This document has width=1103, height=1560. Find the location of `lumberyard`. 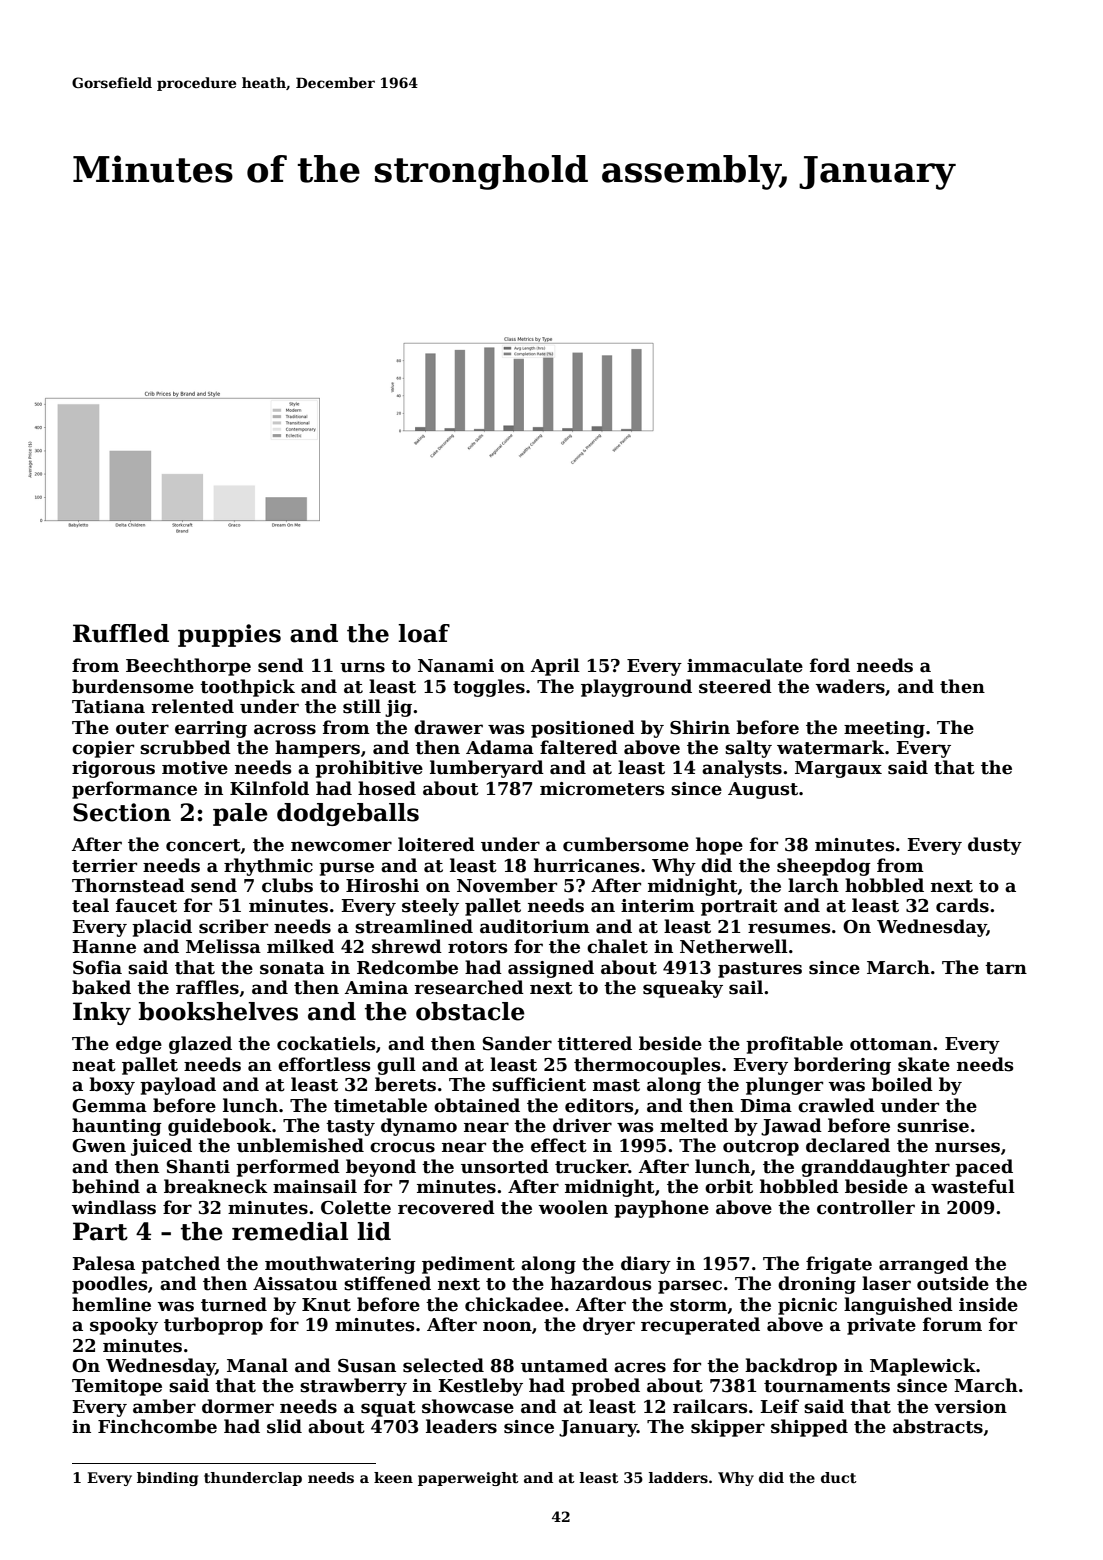

lumberyard is located at coordinates (487, 769).
